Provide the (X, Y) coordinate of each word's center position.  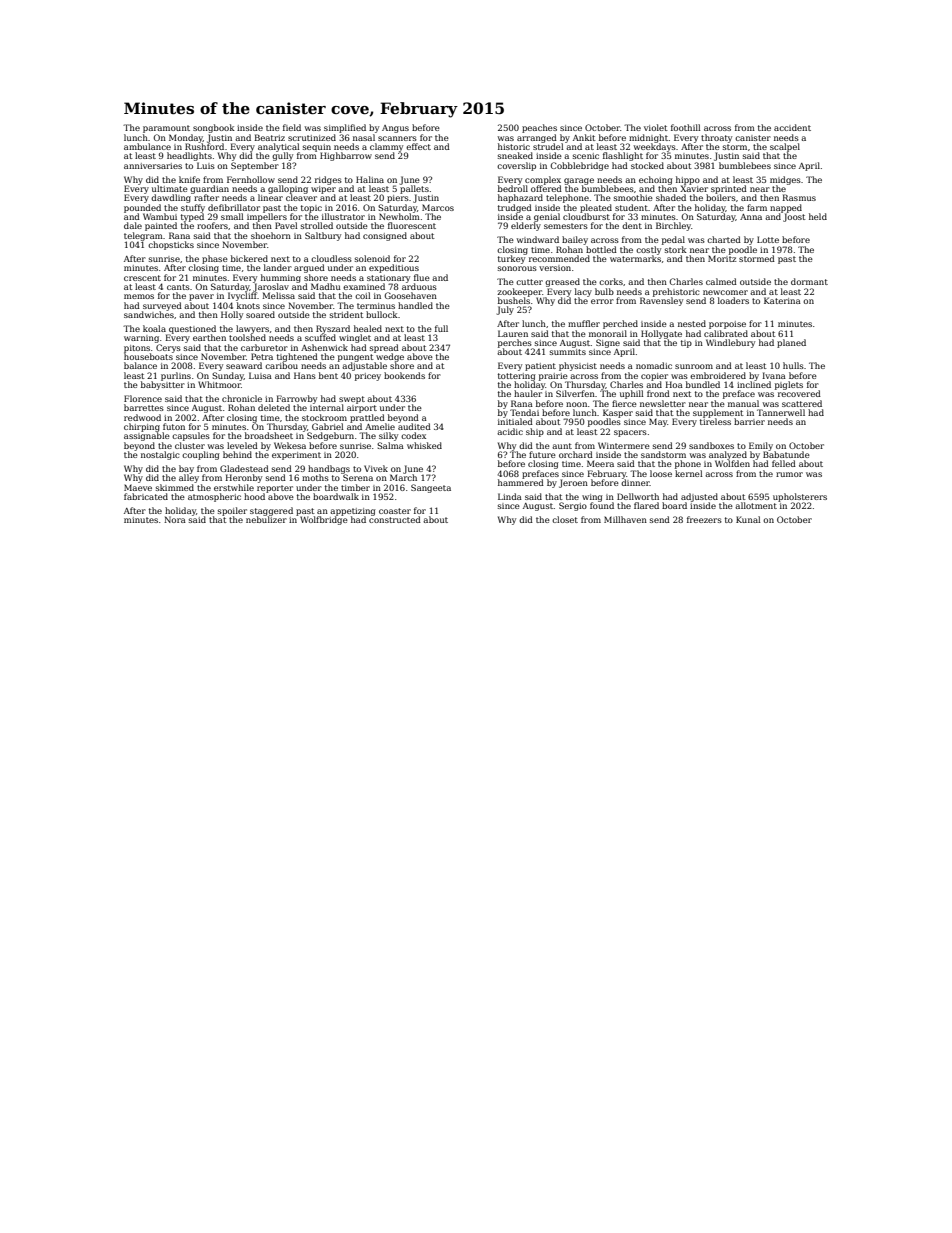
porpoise (727, 325)
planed (791, 343)
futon (174, 426)
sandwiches (149, 314)
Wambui (160, 216)
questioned (192, 329)
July (505, 310)
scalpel (785, 147)
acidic (510, 431)
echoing (656, 180)
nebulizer (266, 519)
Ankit (584, 137)
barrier (749, 421)
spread (384, 348)
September (255, 166)
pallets (414, 189)
